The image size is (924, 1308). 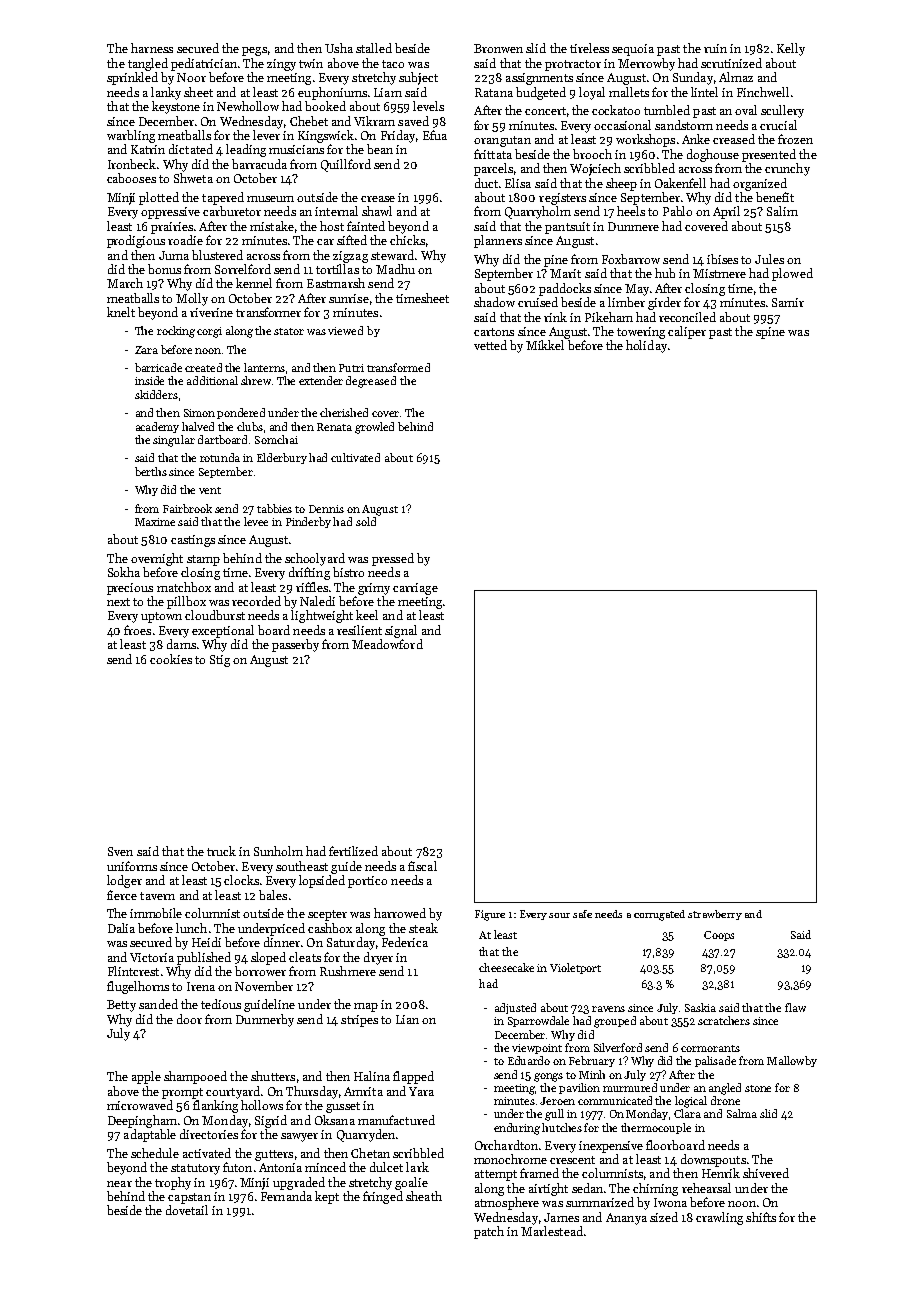 What do you see at coordinates (502, 141) in the image?
I see `orangutan` at bounding box center [502, 141].
